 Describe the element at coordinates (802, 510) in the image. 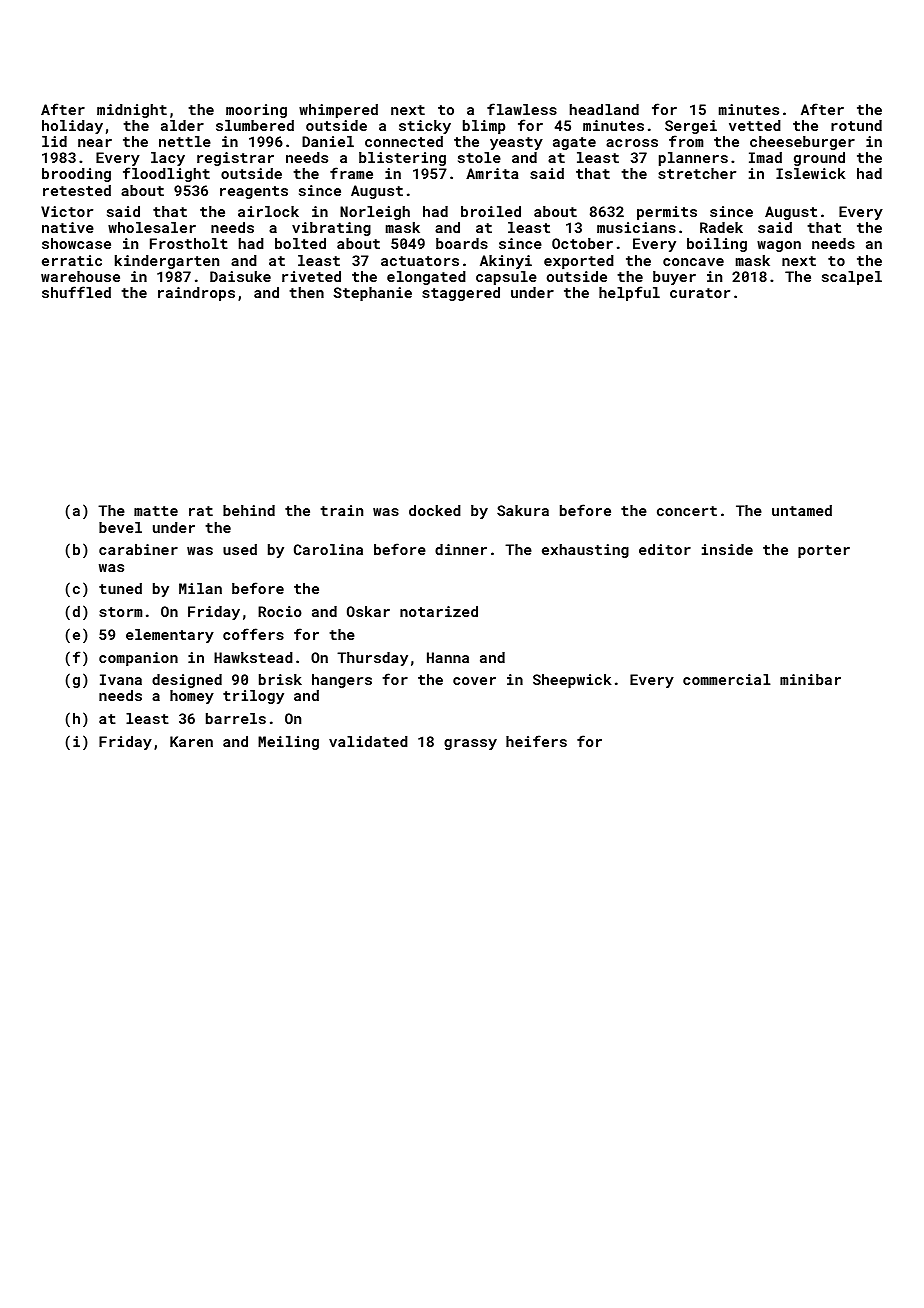

I see `untamed` at that location.
